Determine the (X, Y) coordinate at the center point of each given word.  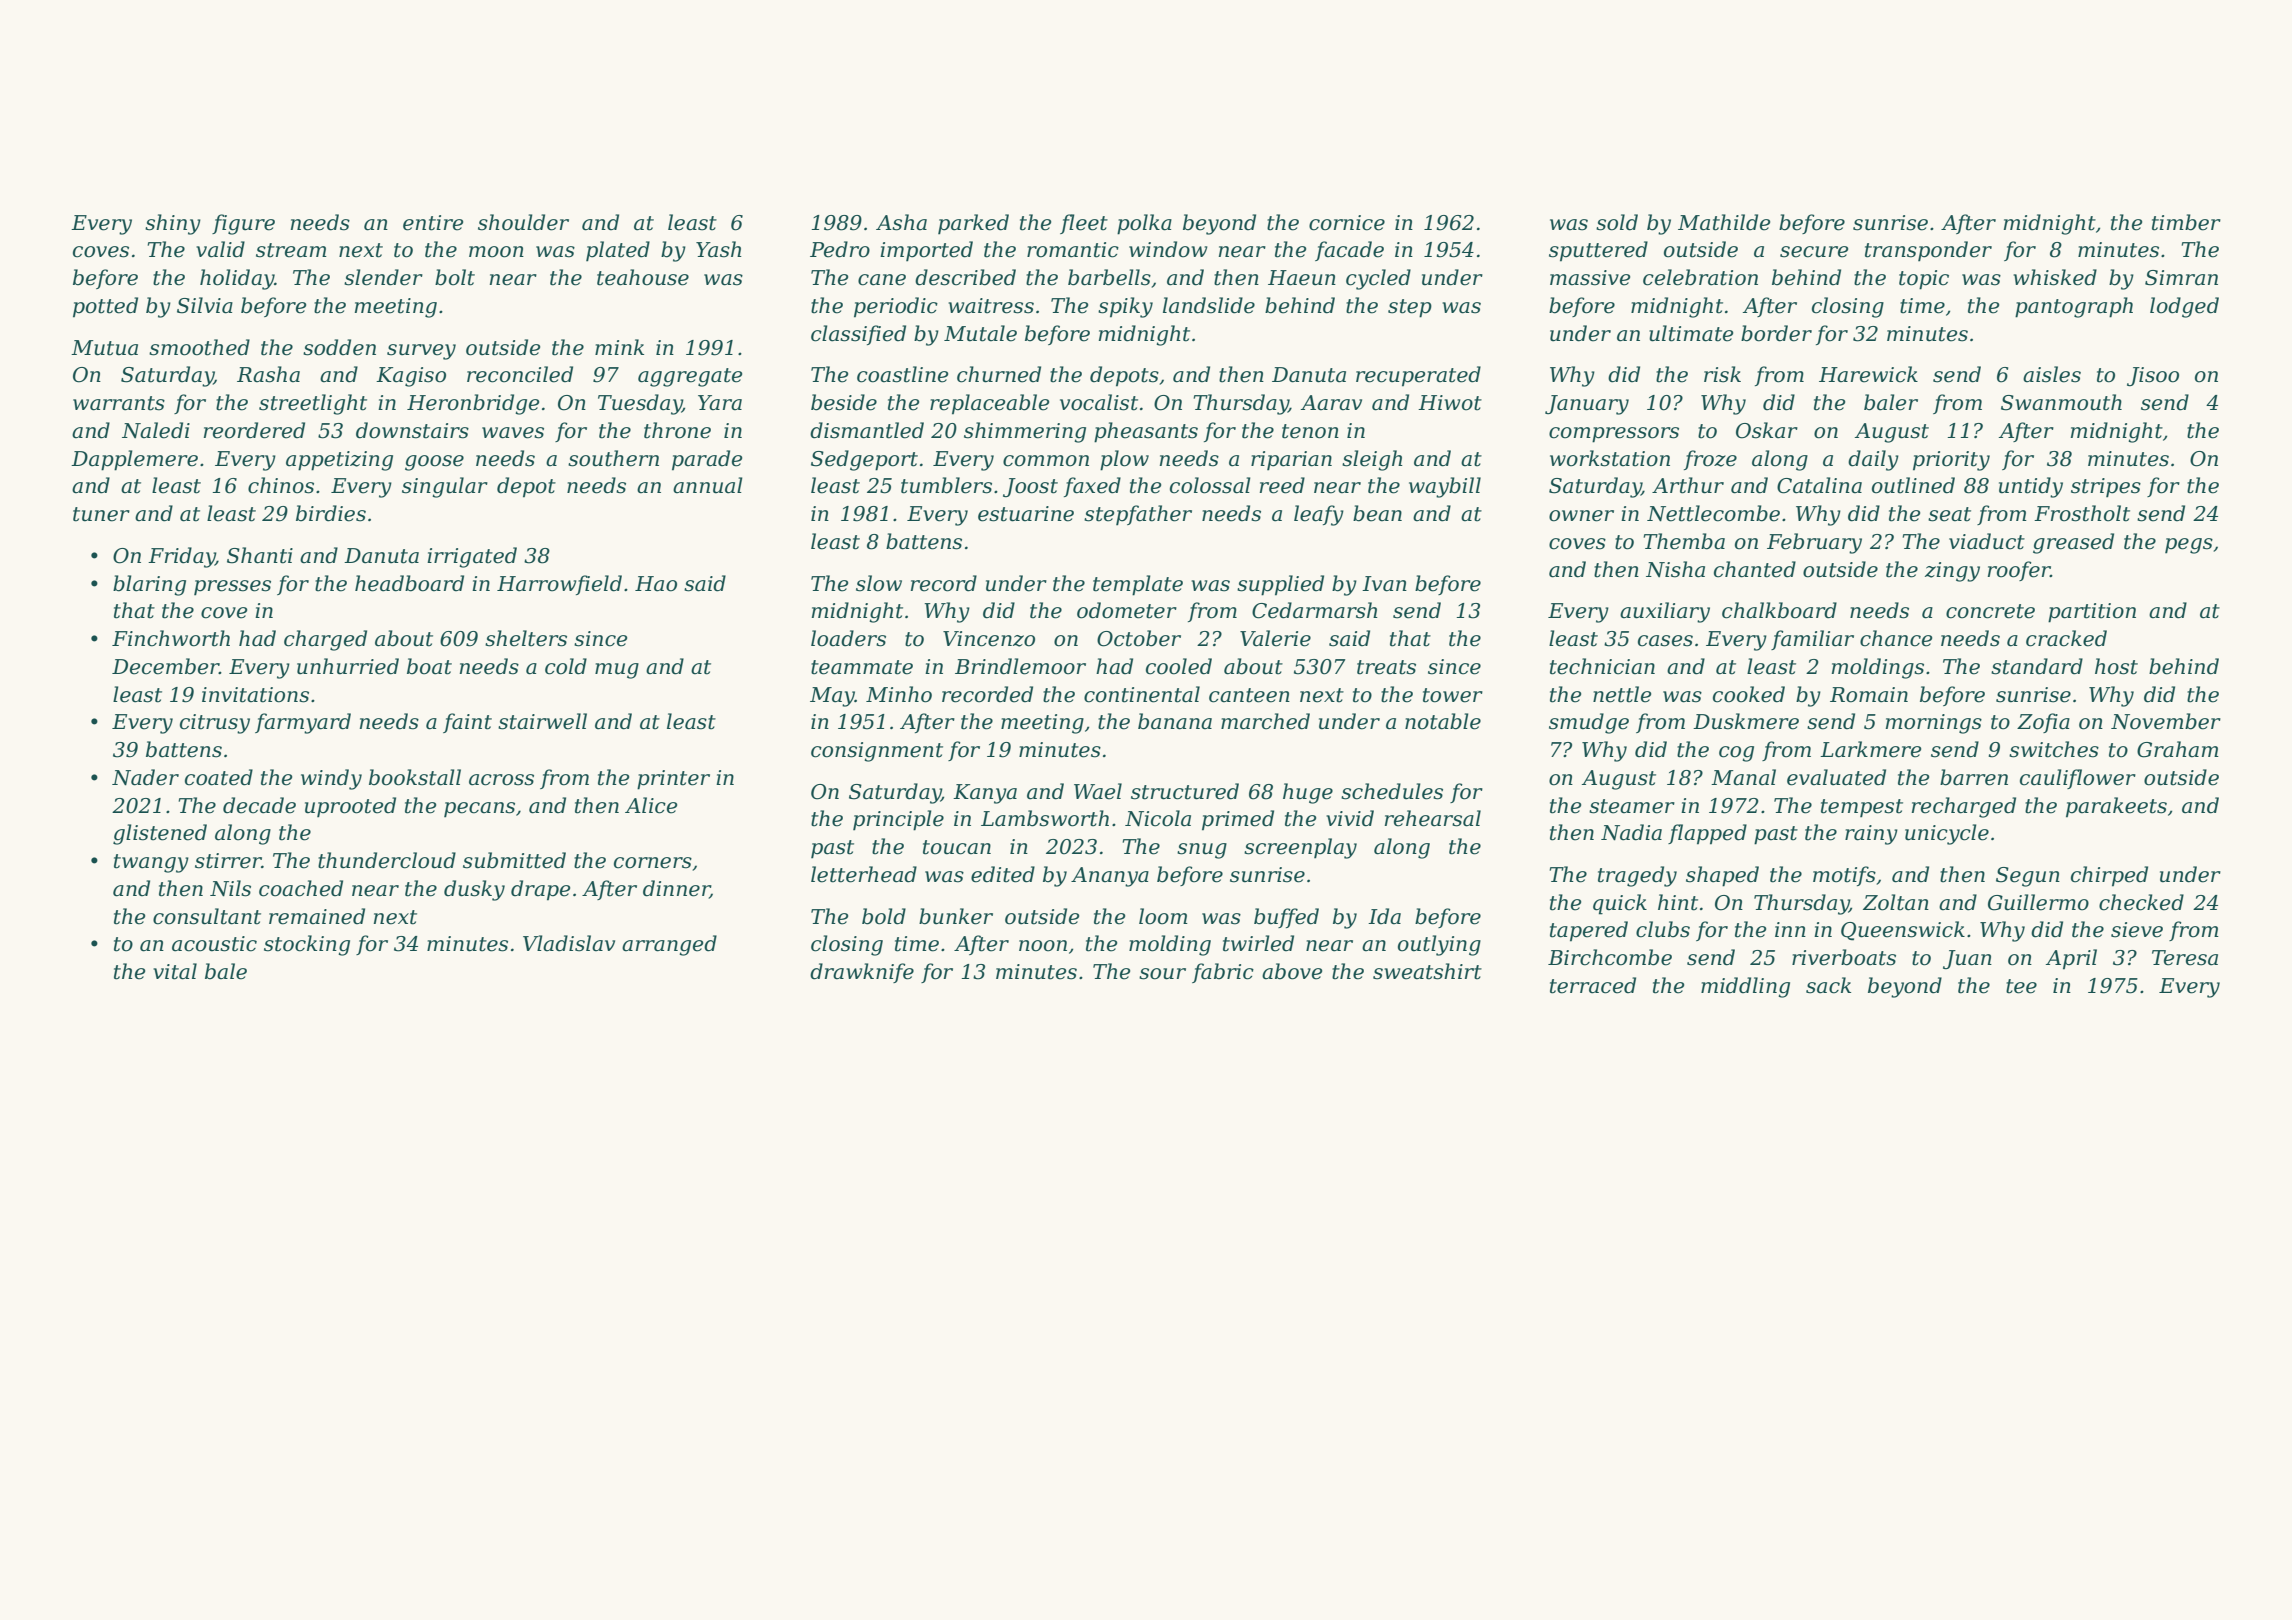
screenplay (1300, 848)
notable (1443, 721)
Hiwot (1450, 403)
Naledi (156, 430)
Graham (2178, 749)
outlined (1913, 485)
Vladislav (569, 943)
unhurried (348, 666)
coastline (902, 374)
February (1814, 543)
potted (105, 307)
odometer (1127, 610)
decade (259, 805)
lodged (2184, 307)
